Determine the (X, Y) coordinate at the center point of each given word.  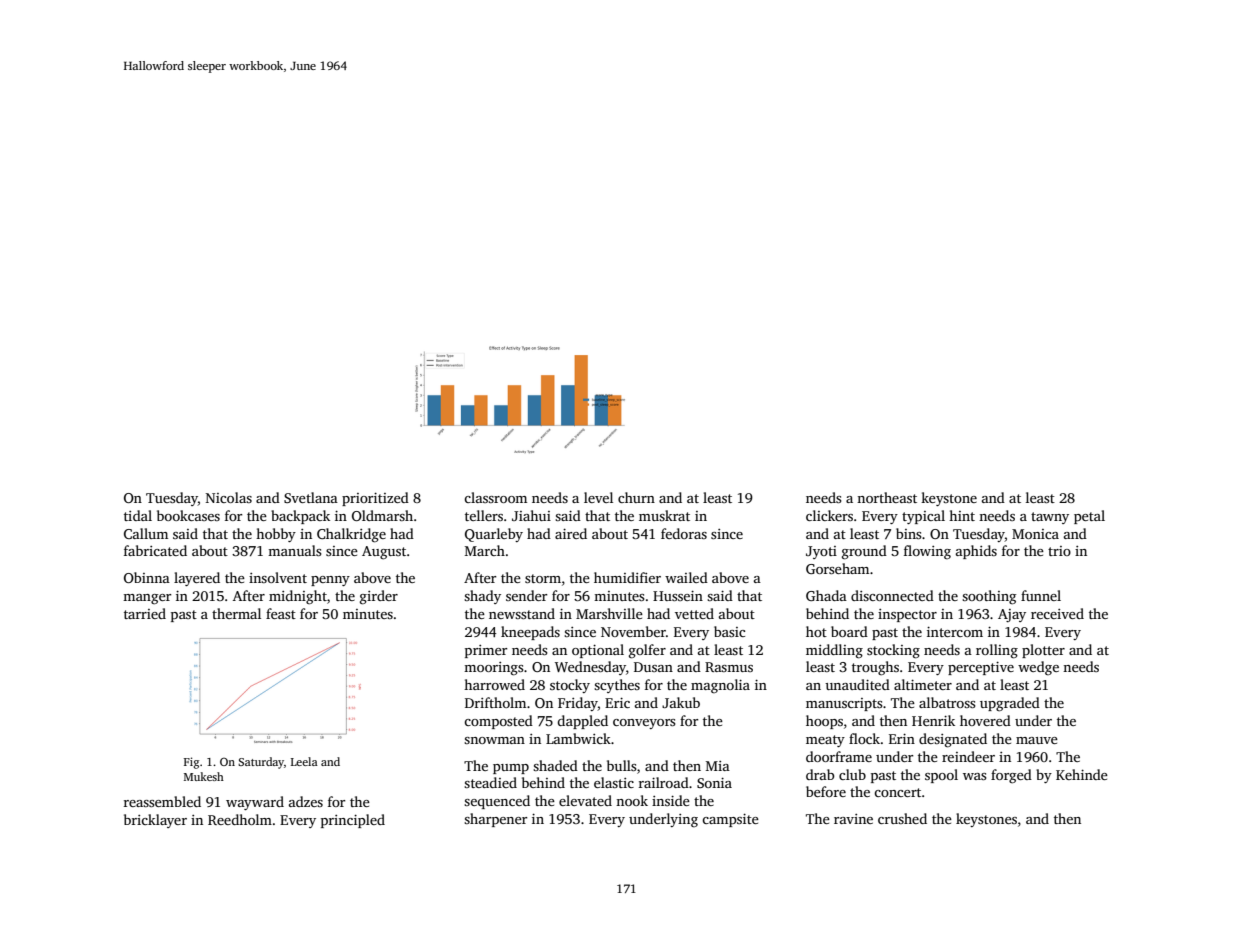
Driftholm (495, 702)
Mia (718, 766)
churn (636, 497)
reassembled (162, 801)
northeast (887, 497)
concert (897, 792)
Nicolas (229, 497)
